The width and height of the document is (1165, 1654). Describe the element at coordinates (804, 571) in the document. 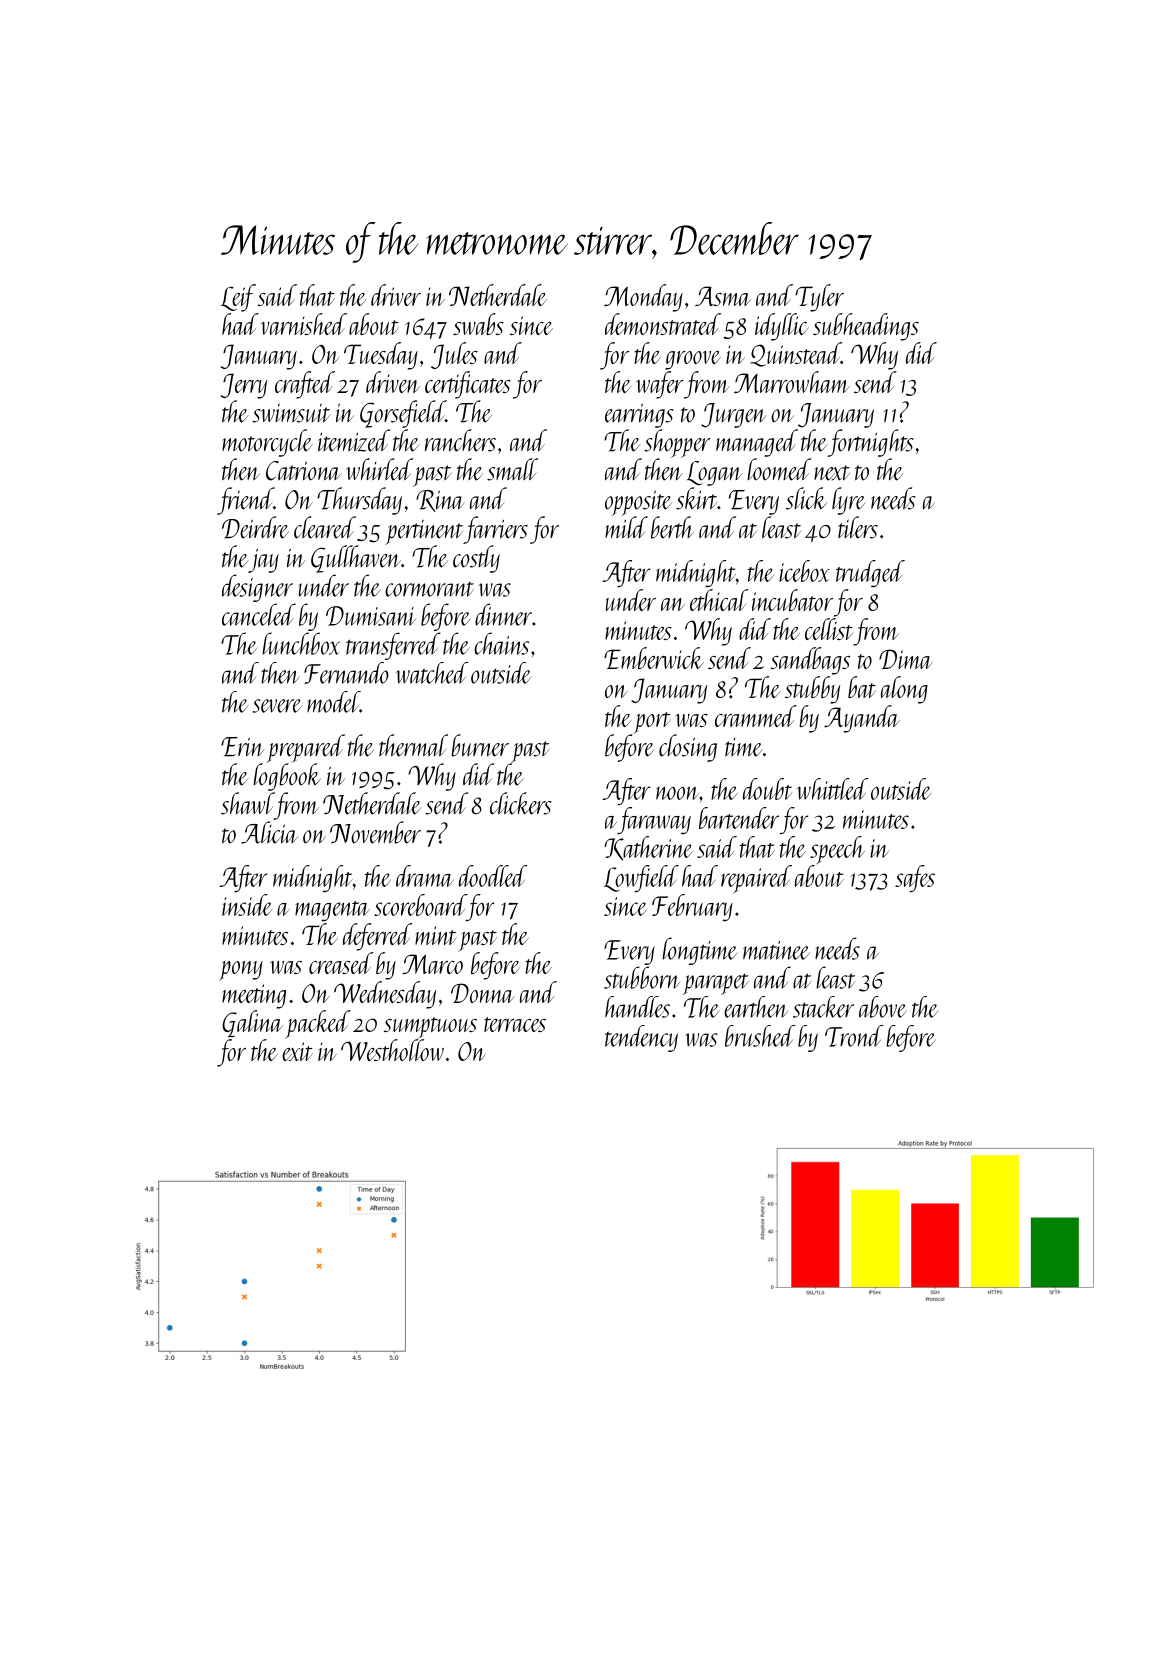

I see `icebox` at that location.
